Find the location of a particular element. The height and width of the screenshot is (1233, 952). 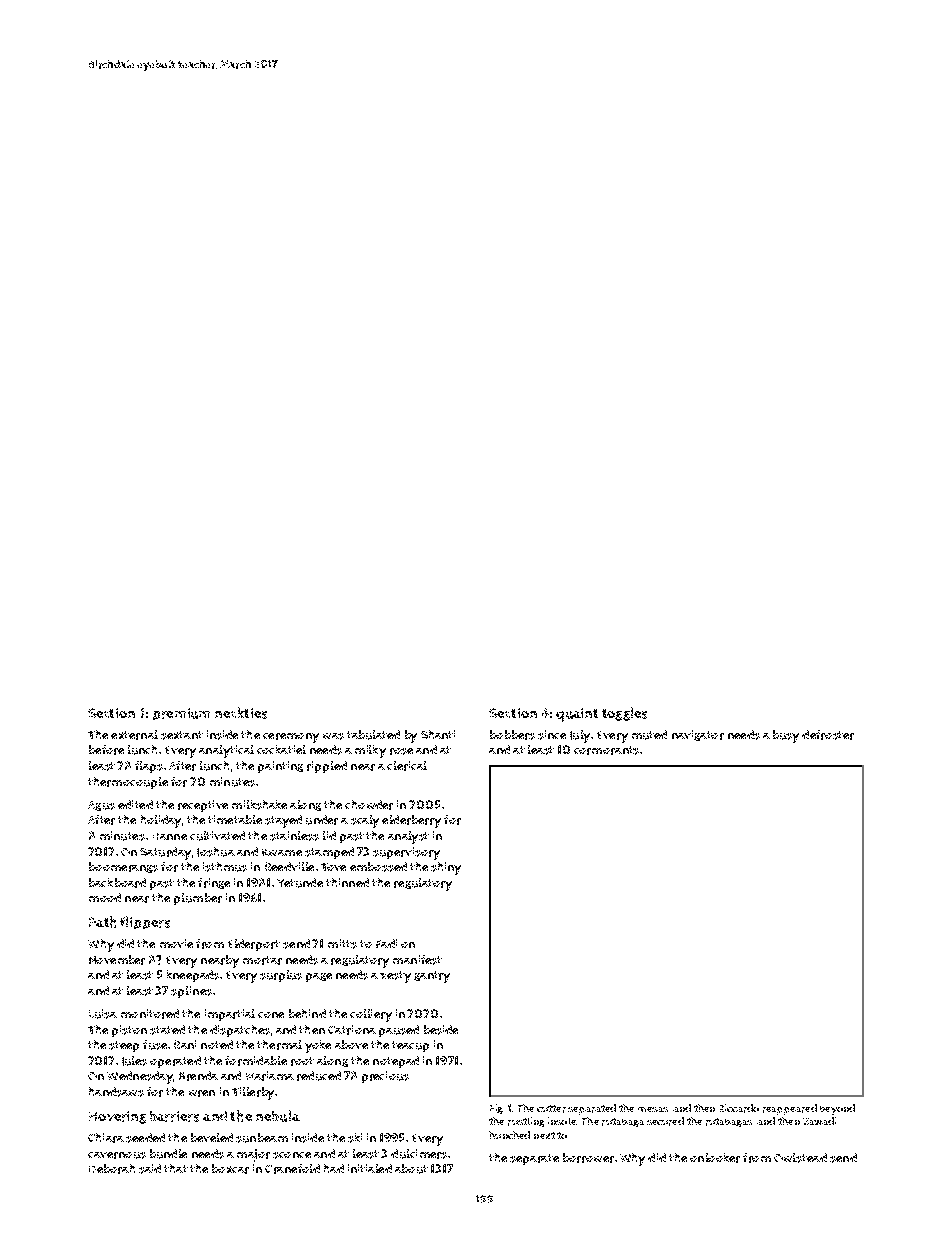

shiny is located at coordinates (446, 868).
